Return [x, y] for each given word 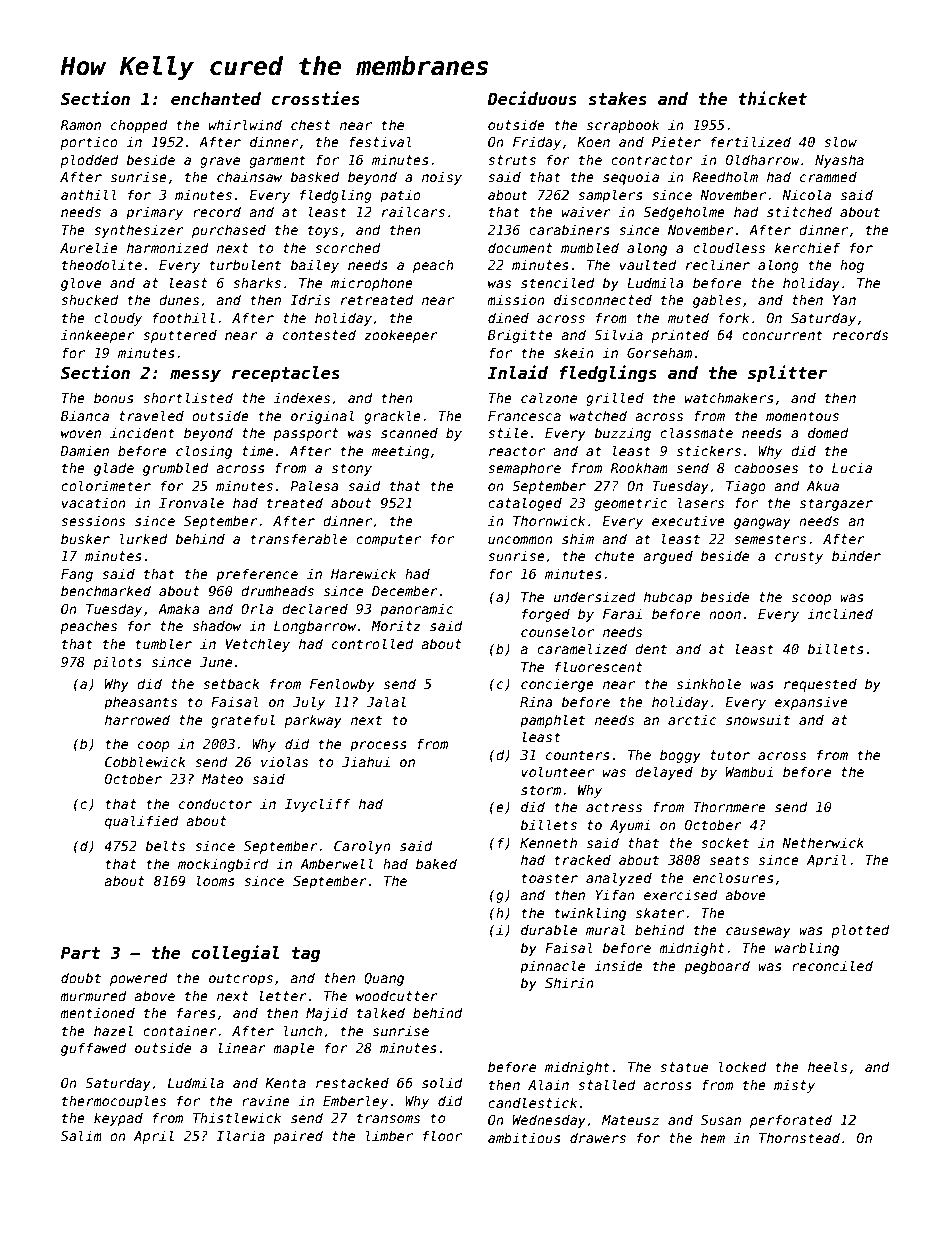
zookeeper [401, 336]
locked [742, 1066]
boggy [680, 756]
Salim [81, 1135]
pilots [117, 663]
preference [257, 575]
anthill [89, 194]
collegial [235, 954]
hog [852, 266]
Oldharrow [763, 159]
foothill [184, 317]
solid [442, 1082]
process [378, 746]
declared [315, 608]
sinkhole [709, 683]
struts [512, 160]
